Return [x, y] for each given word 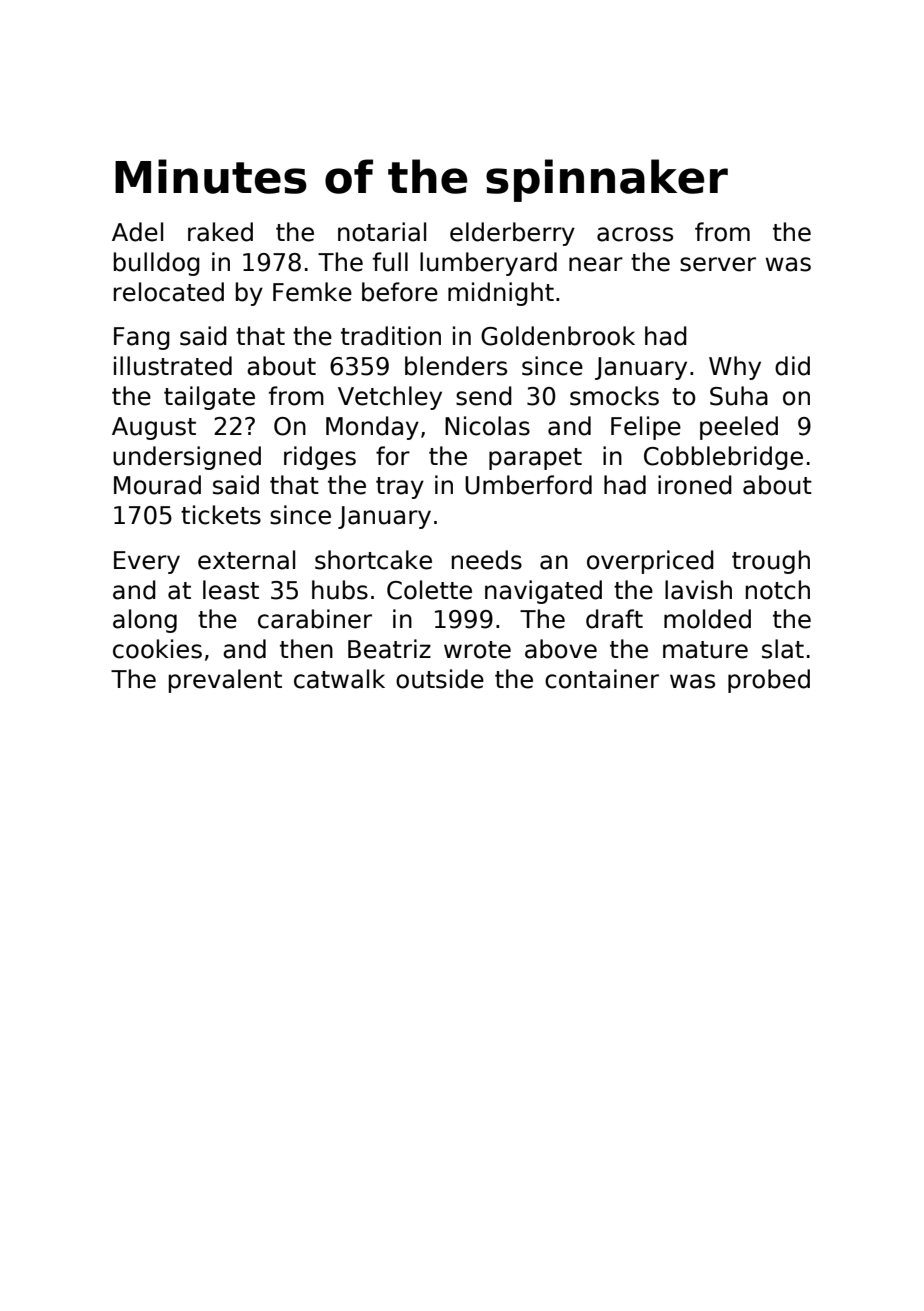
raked [220, 232]
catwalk [339, 679]
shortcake [373, 560]
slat [783, 649]
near [596, 264]
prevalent [225, 681]
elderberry [512, 234]
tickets [221, 515]
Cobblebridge [723, 458]
